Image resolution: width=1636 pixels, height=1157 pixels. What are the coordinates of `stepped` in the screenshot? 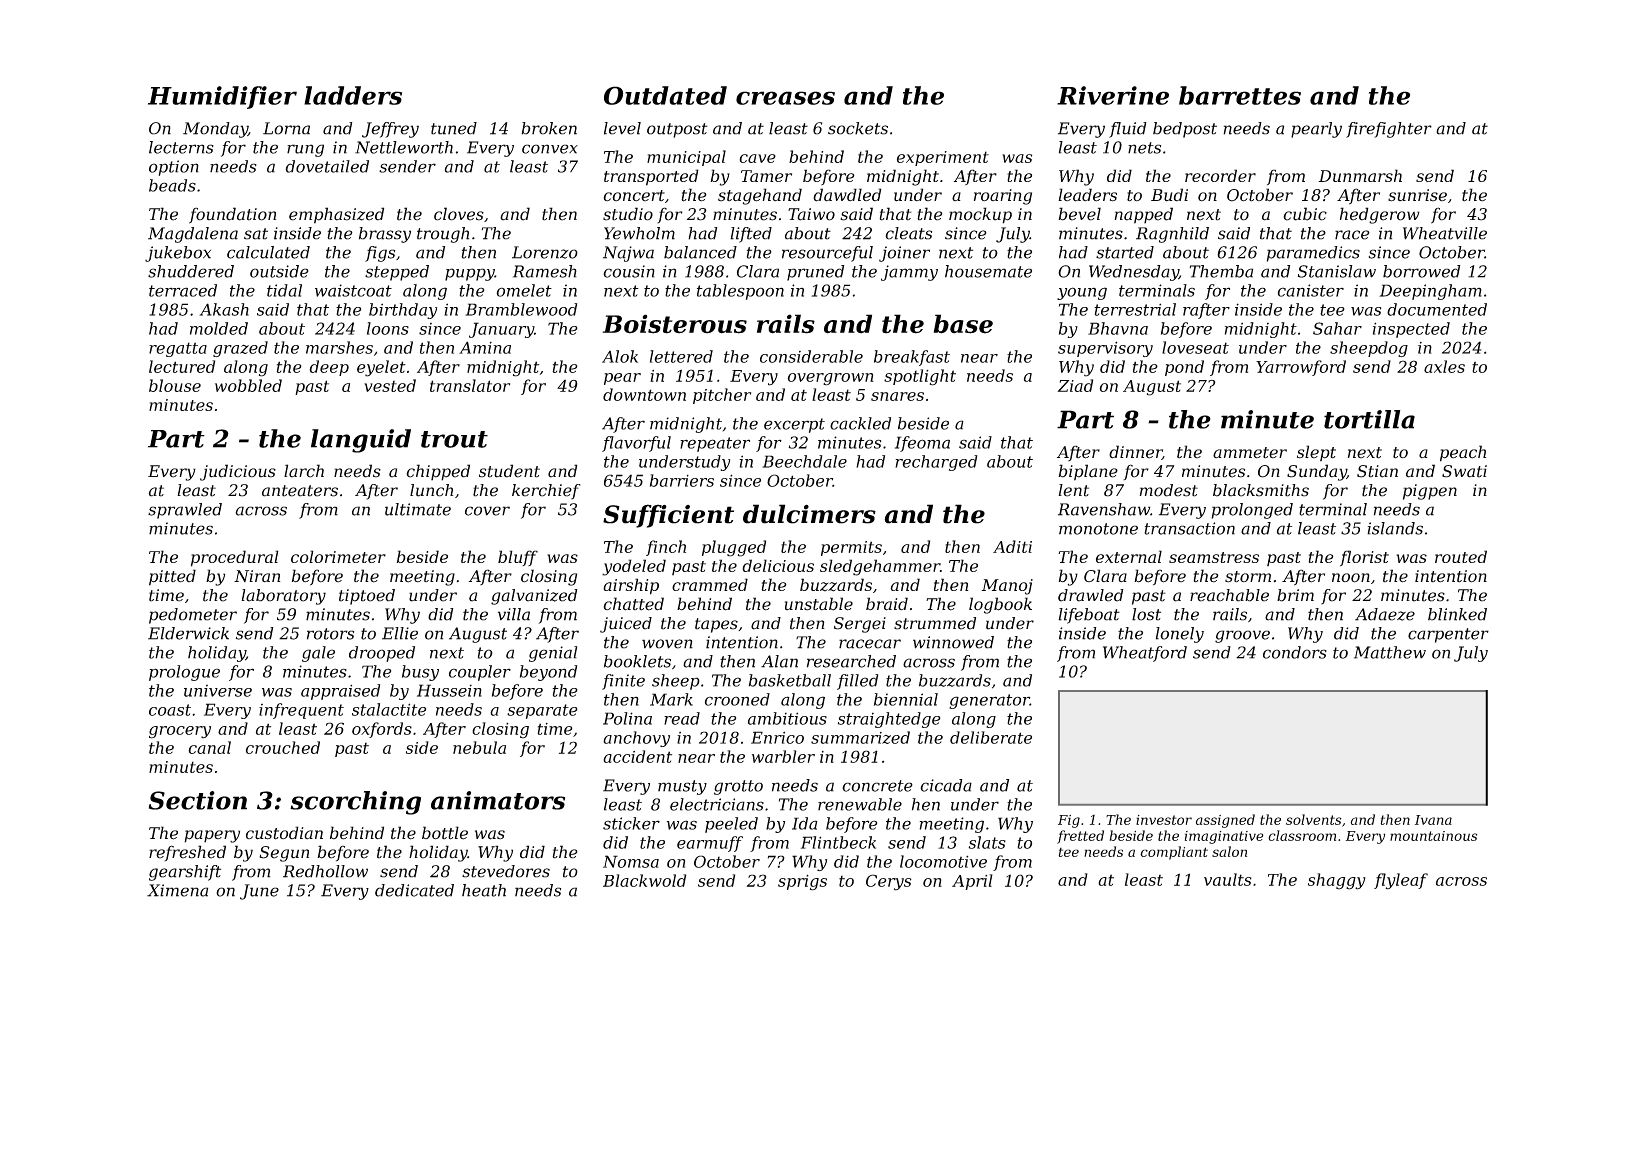 It's located at (397, 273).
